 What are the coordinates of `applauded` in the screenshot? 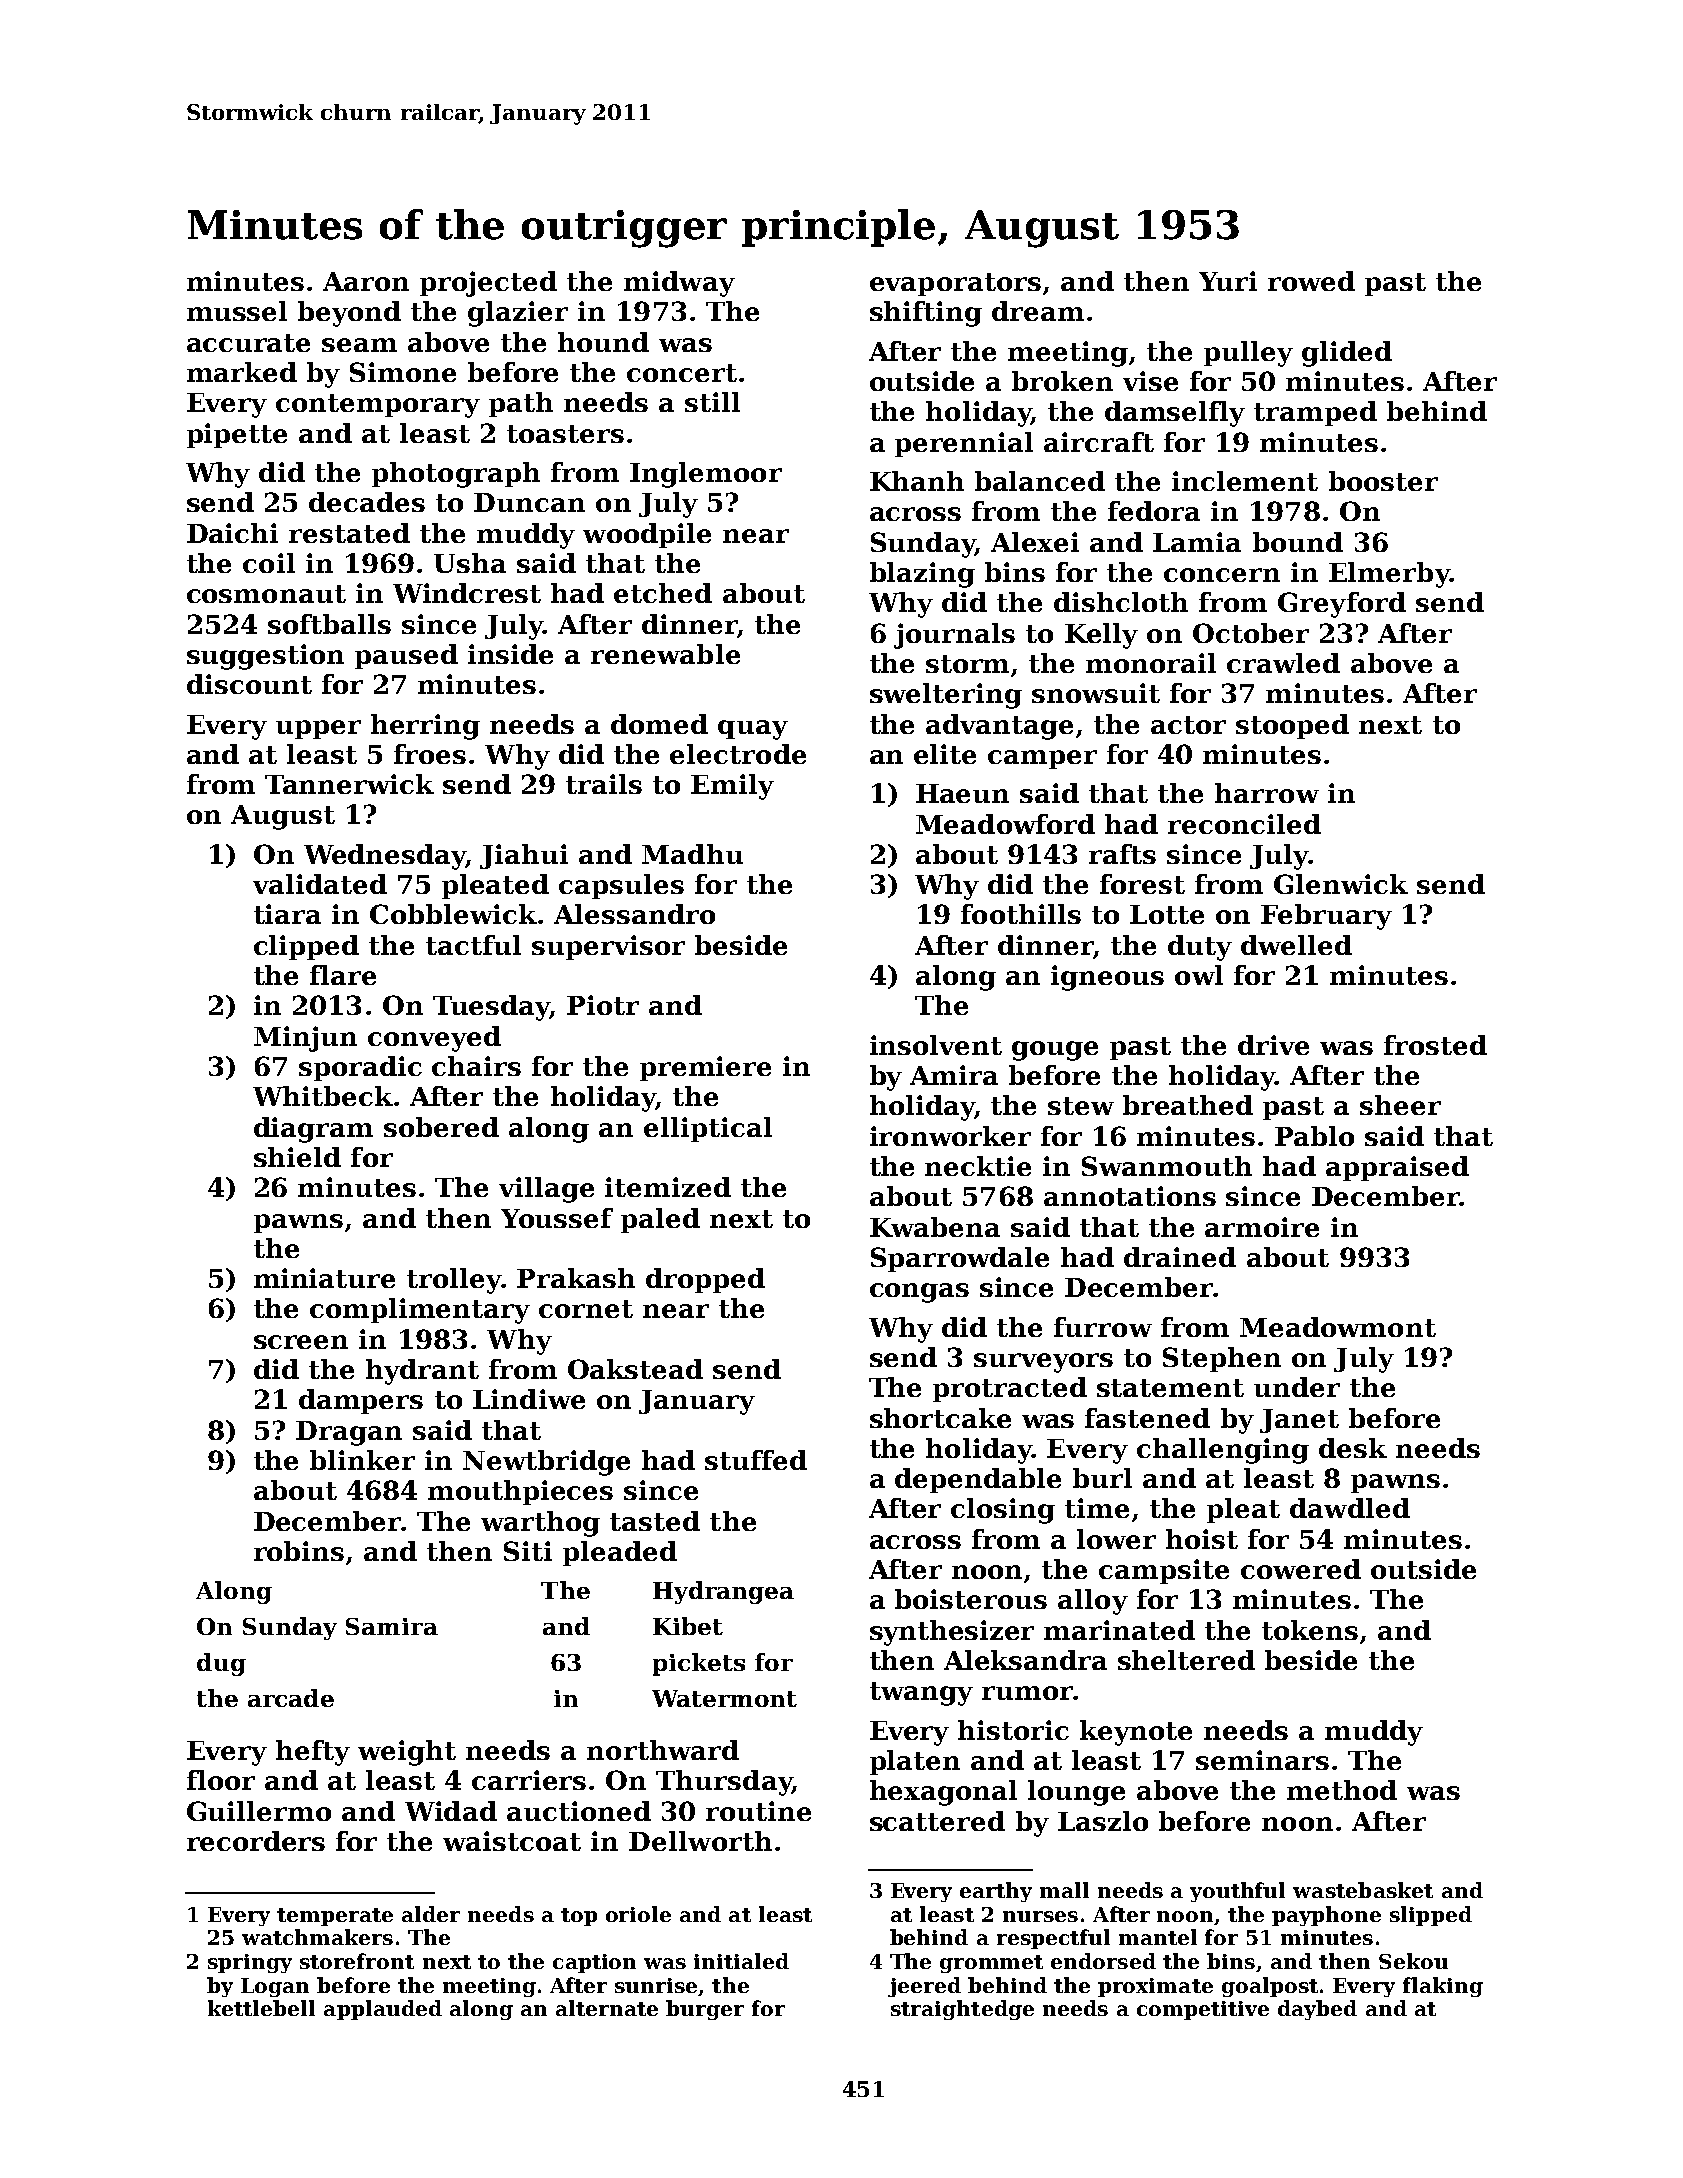 It's located at (383, 2010).
